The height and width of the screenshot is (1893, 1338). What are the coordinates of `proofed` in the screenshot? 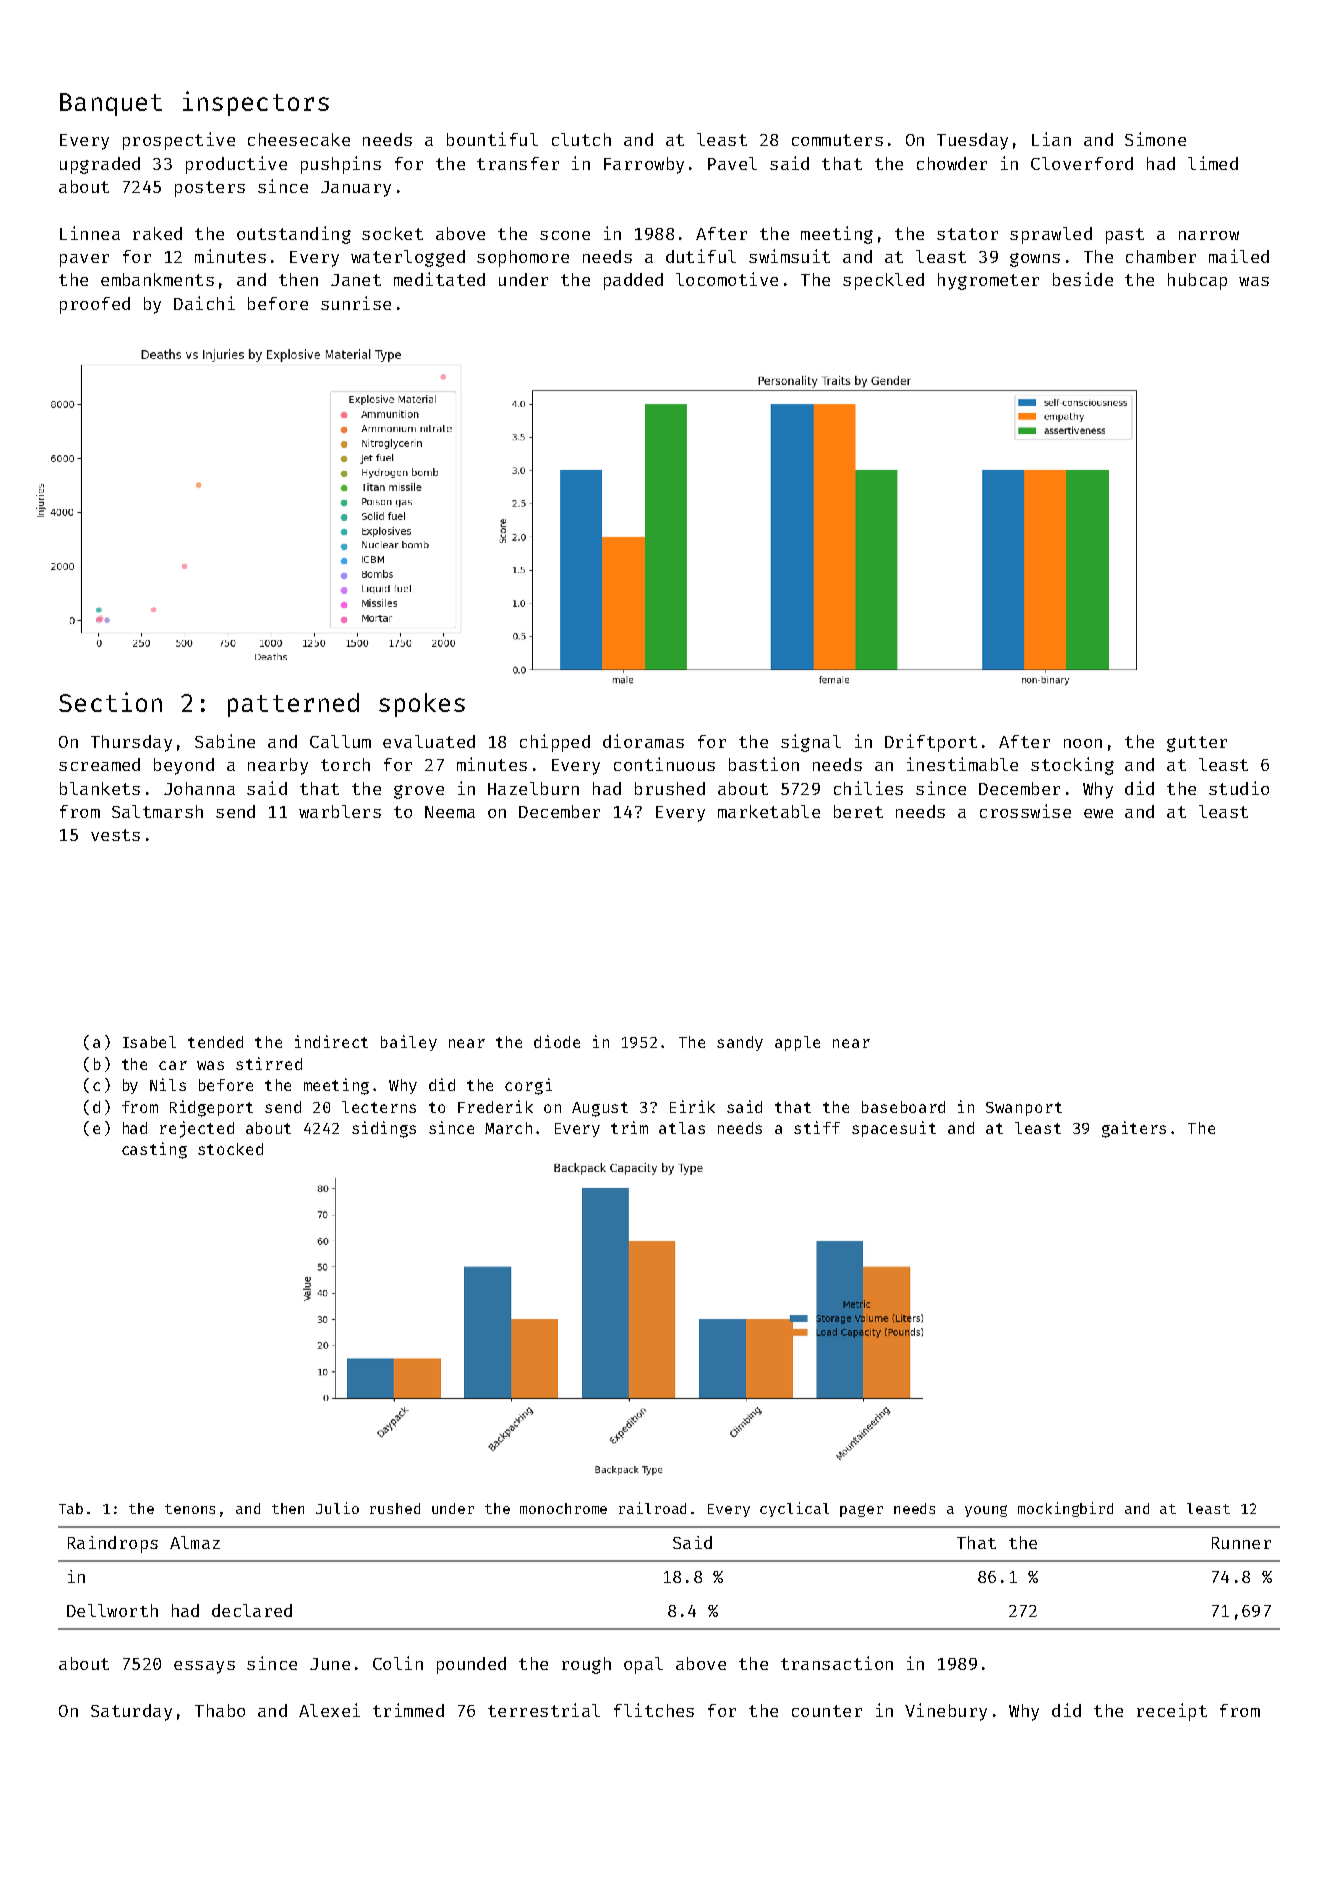 It's located at (95, 305).
